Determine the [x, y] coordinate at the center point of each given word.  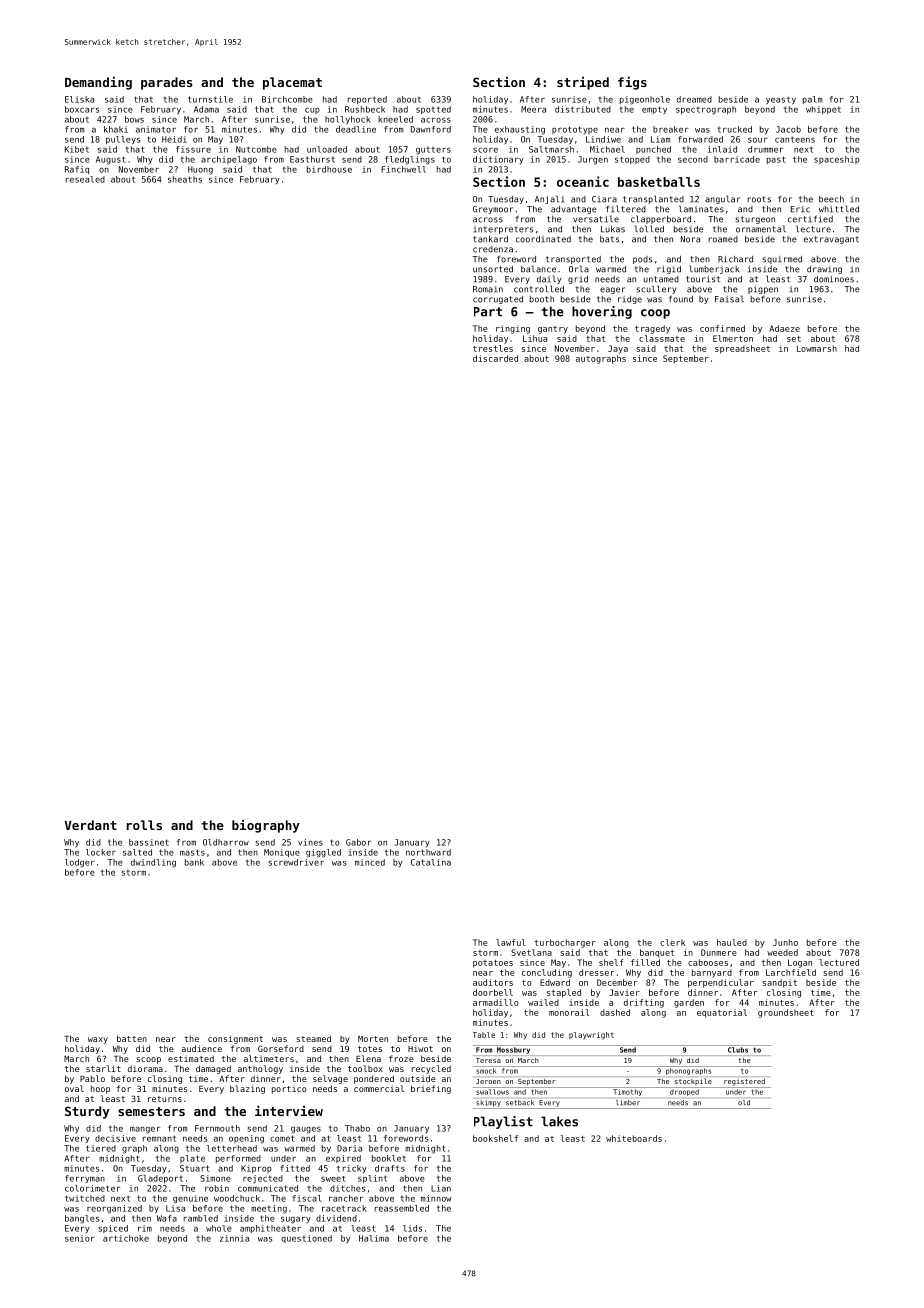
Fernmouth [217, 1128]
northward [428, 852]
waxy [98, 1040]
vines [310, 842]
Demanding [98, 83]
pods [642, 260]
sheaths [185, 179]
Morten [373, 1039]
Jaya [618, 349]
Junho [785, 942]
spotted [433, 110]
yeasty [781, 100]
